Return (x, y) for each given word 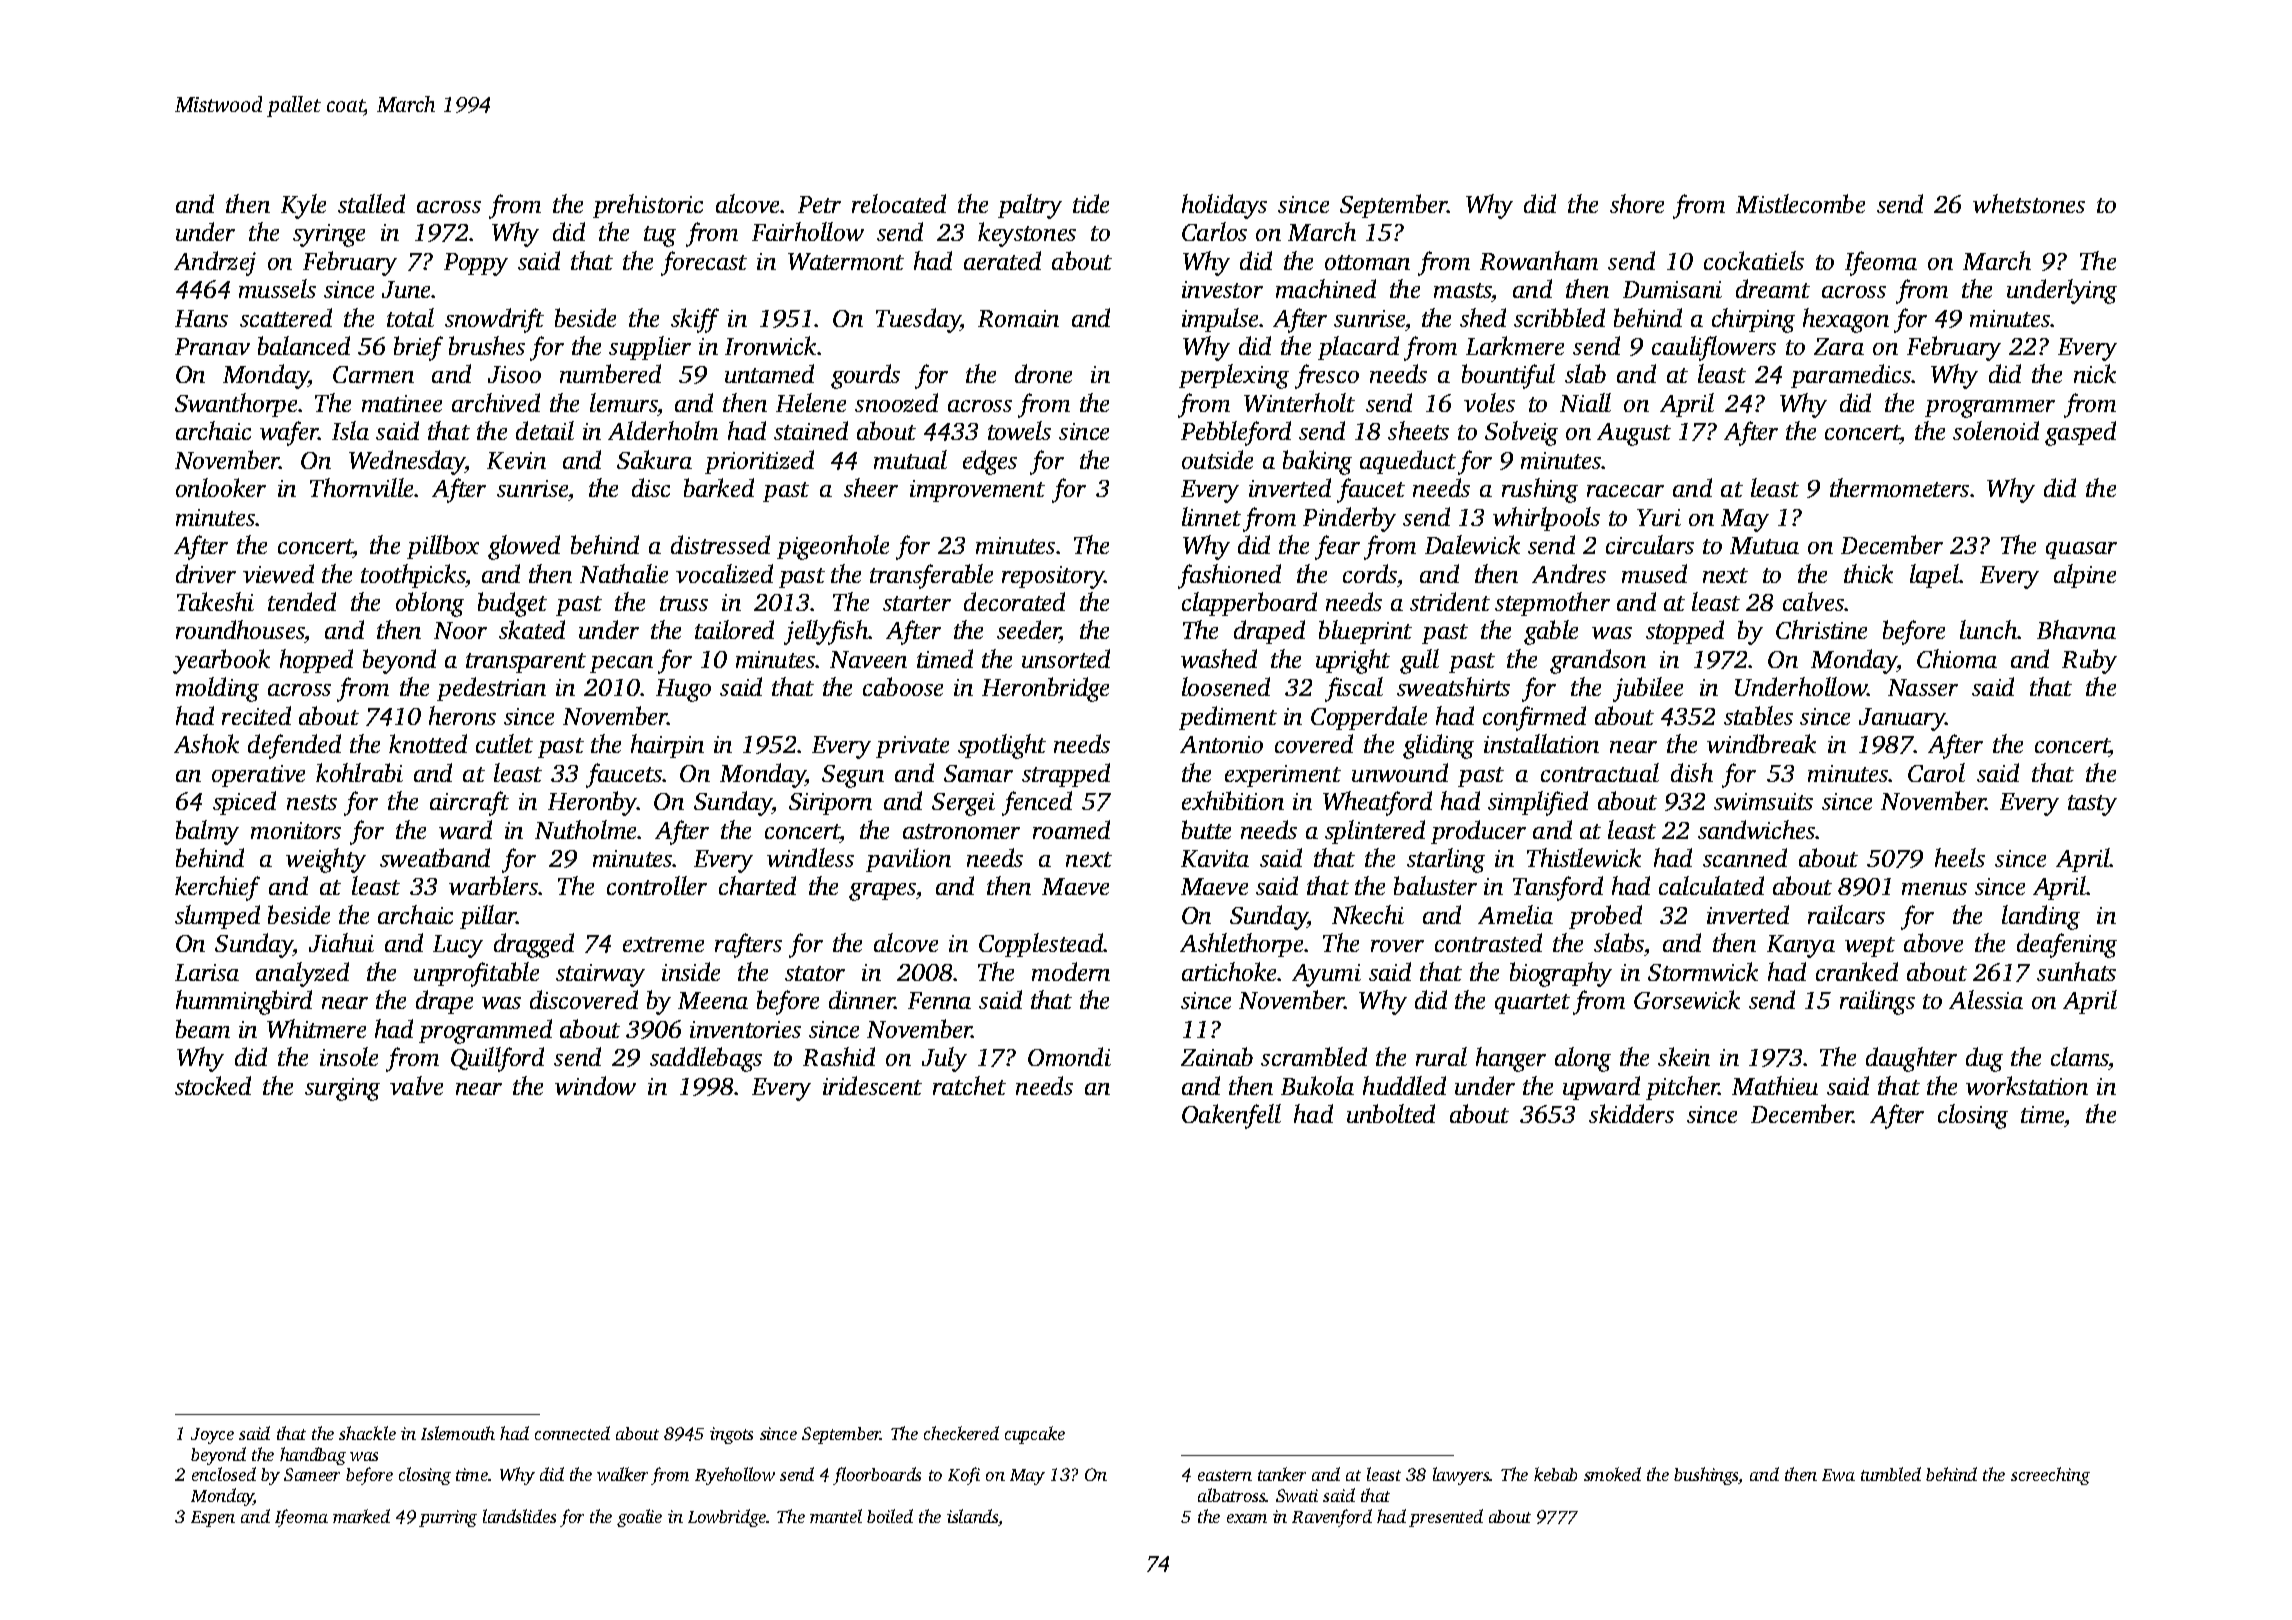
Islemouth (458, 1433)
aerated (1002, 260)
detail (545, 430)
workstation (2027, 1085)
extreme (663, 944)
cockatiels (1754, 260)
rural (1441, 1056)
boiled (890, 1516)
